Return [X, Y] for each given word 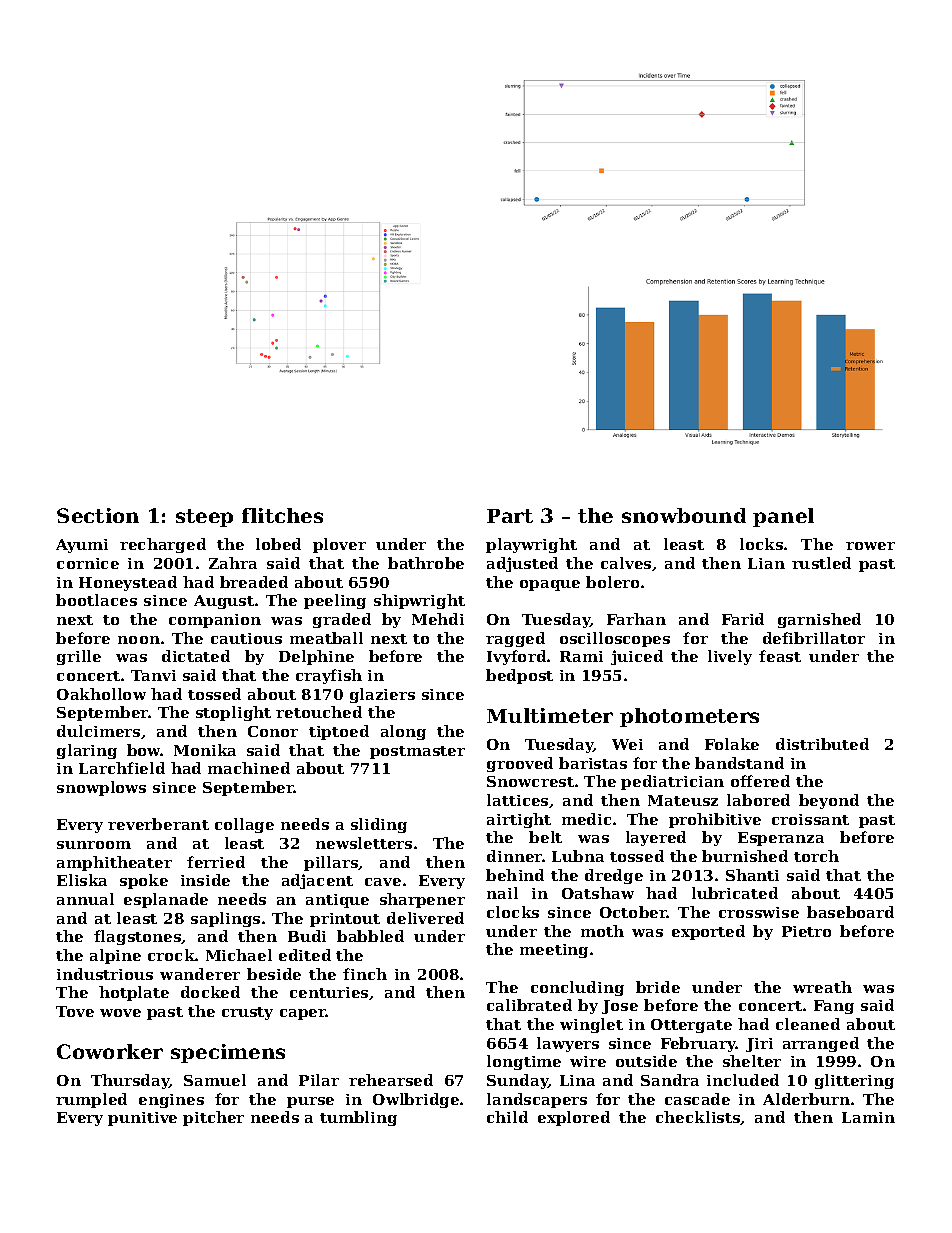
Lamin [868, 1117]
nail [502, 893]
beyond [829, 801]
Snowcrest [530, 781]
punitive [142, 1119]
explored [574, 1118]
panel [783, 517]
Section [98, 515]
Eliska [82, 880]
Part [510, 516]
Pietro [806, 931]
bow [144, 750]
